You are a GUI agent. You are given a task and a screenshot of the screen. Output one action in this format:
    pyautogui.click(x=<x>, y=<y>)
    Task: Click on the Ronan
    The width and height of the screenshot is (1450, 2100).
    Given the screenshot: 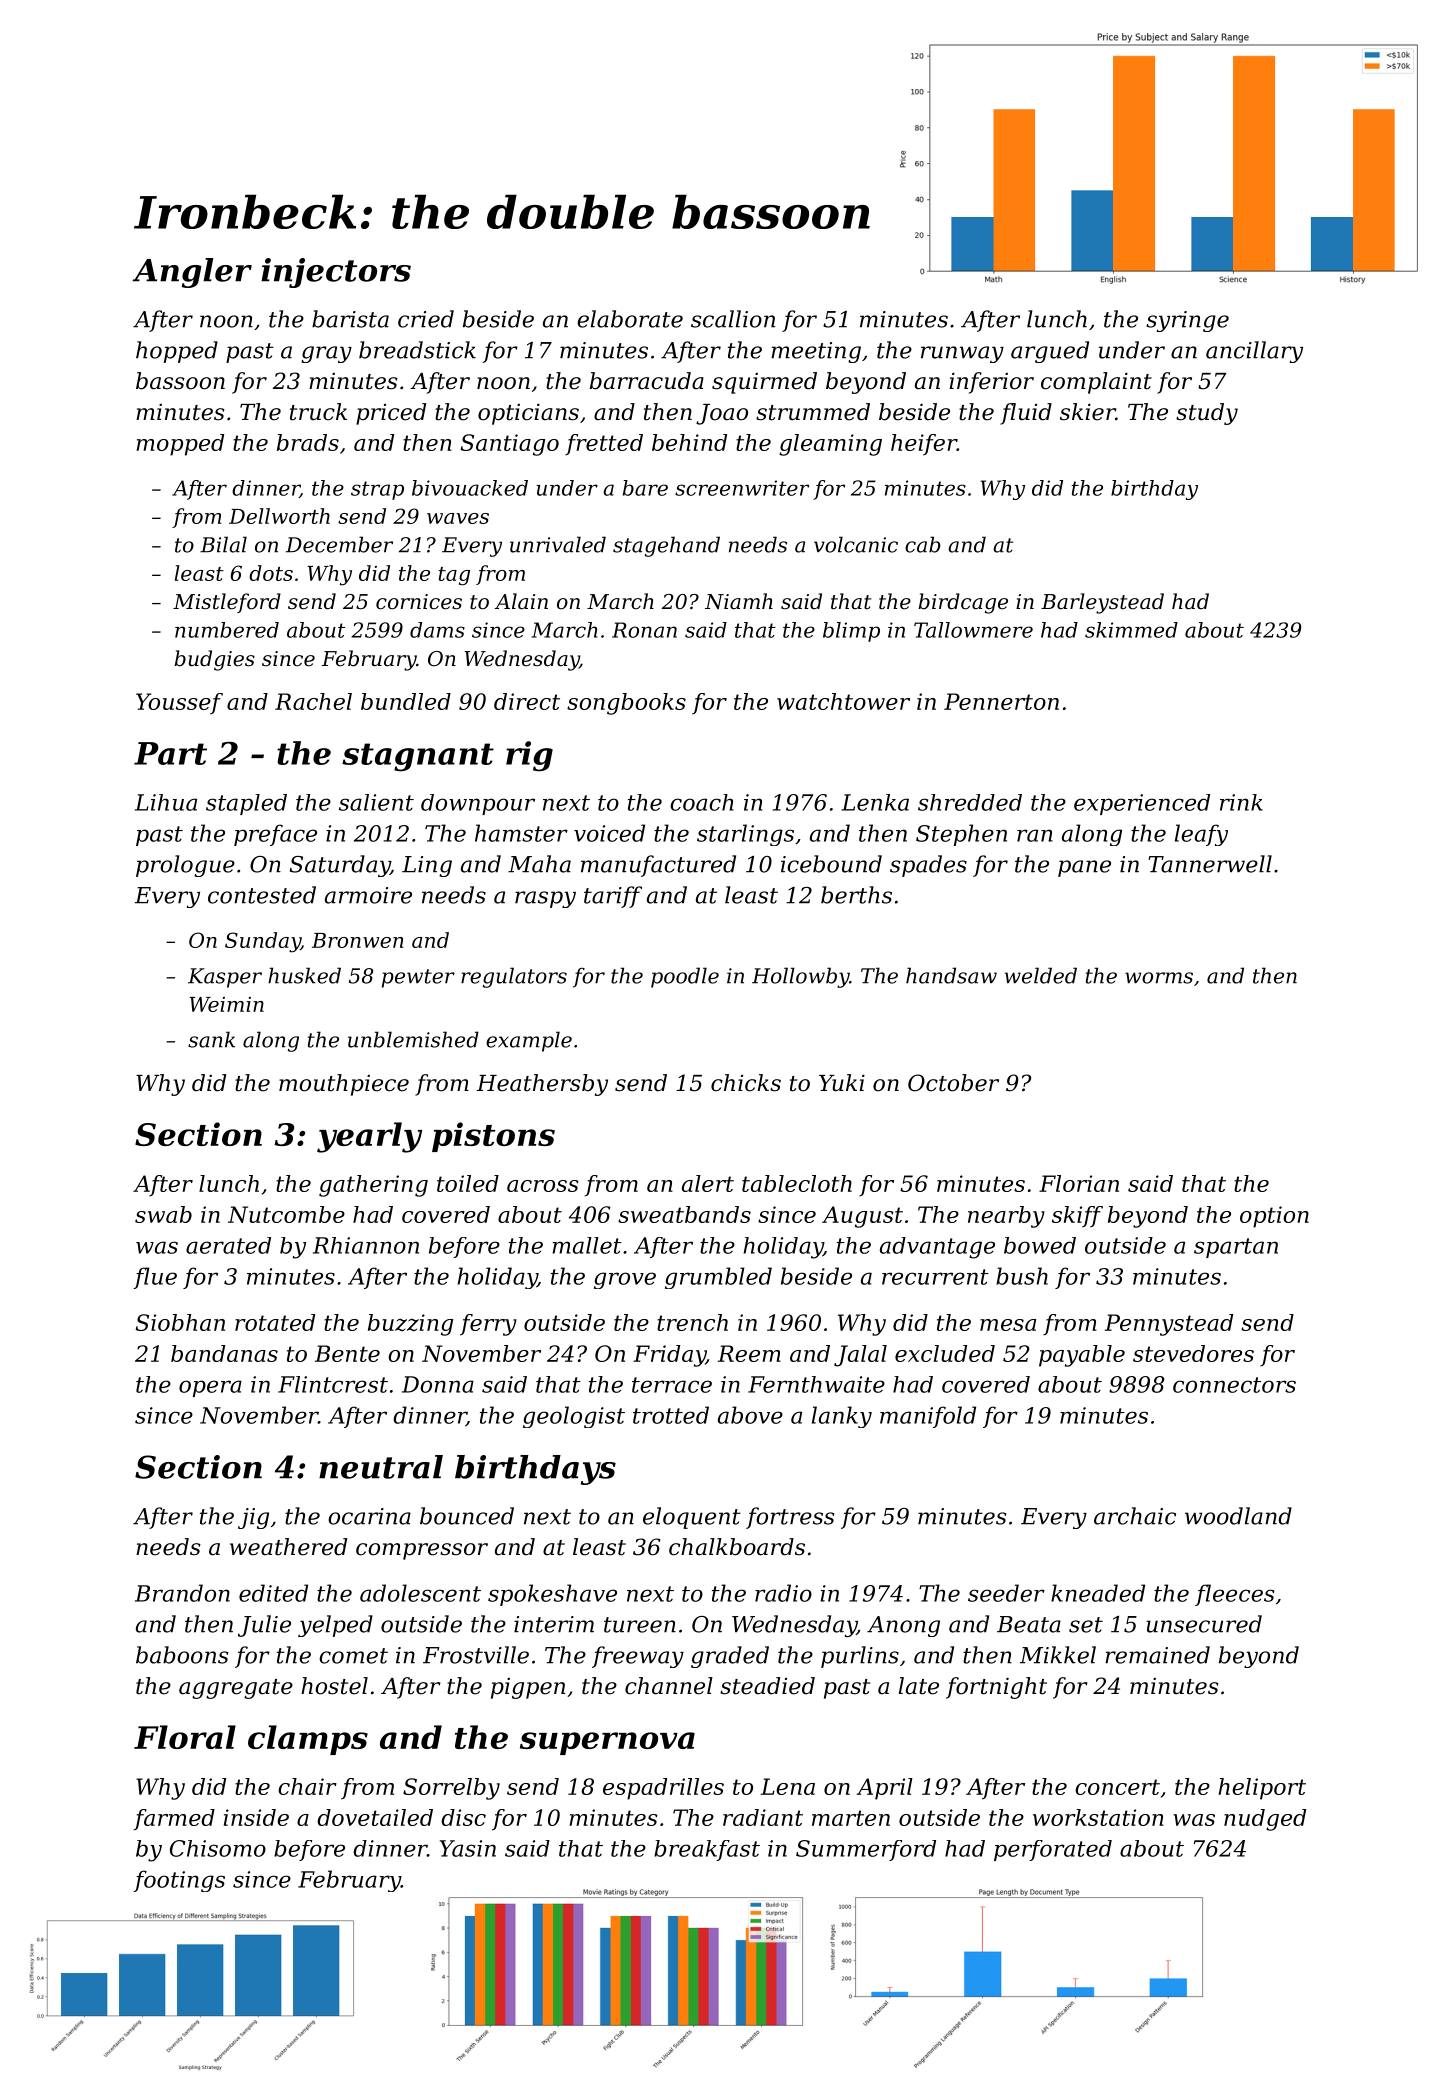 What is the action you would take?
    pyautogui.click(x=644, y=630)
